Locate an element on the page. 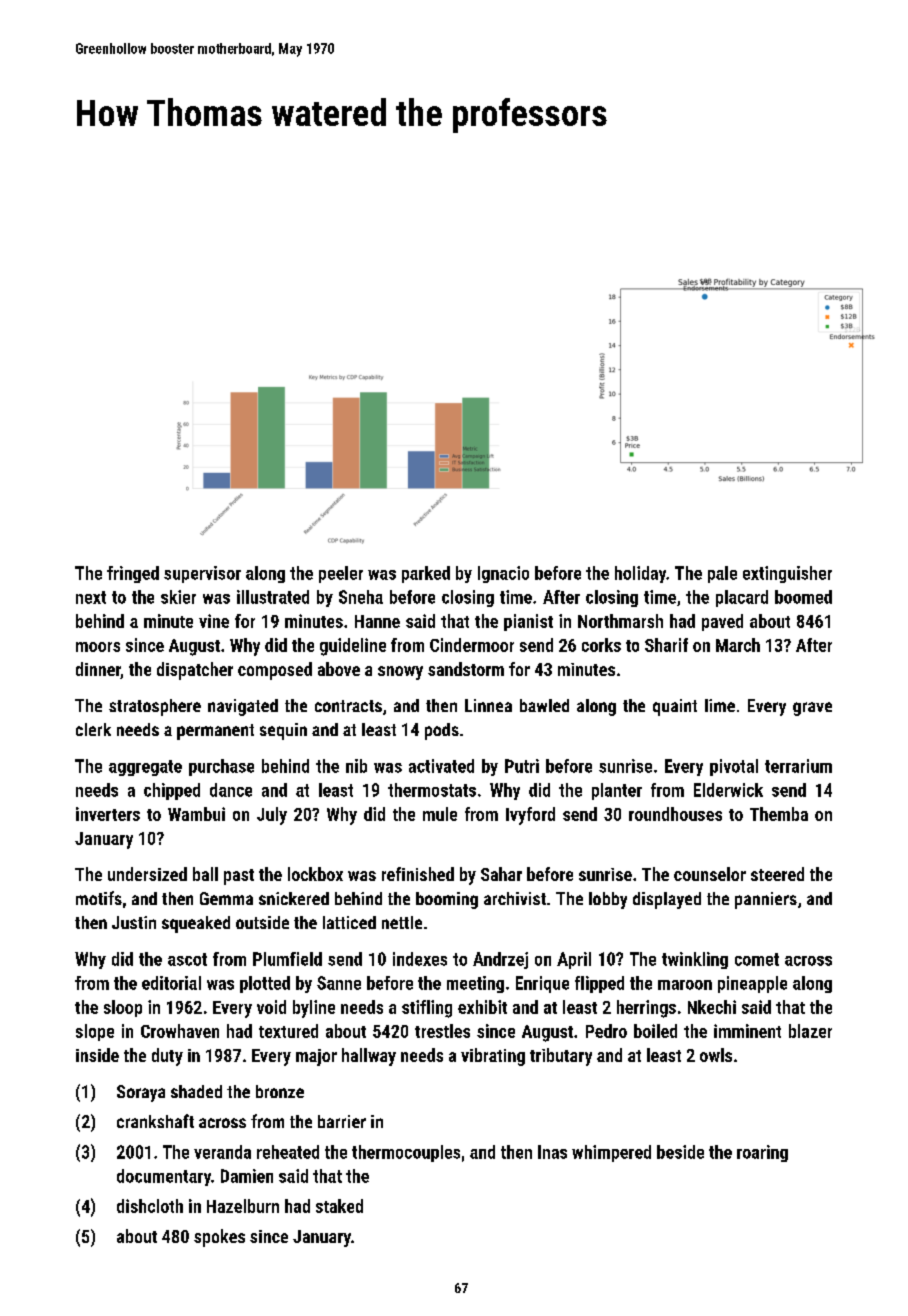 This page has height=1316, width=908. Justin is located at coordinates (134, 922).
